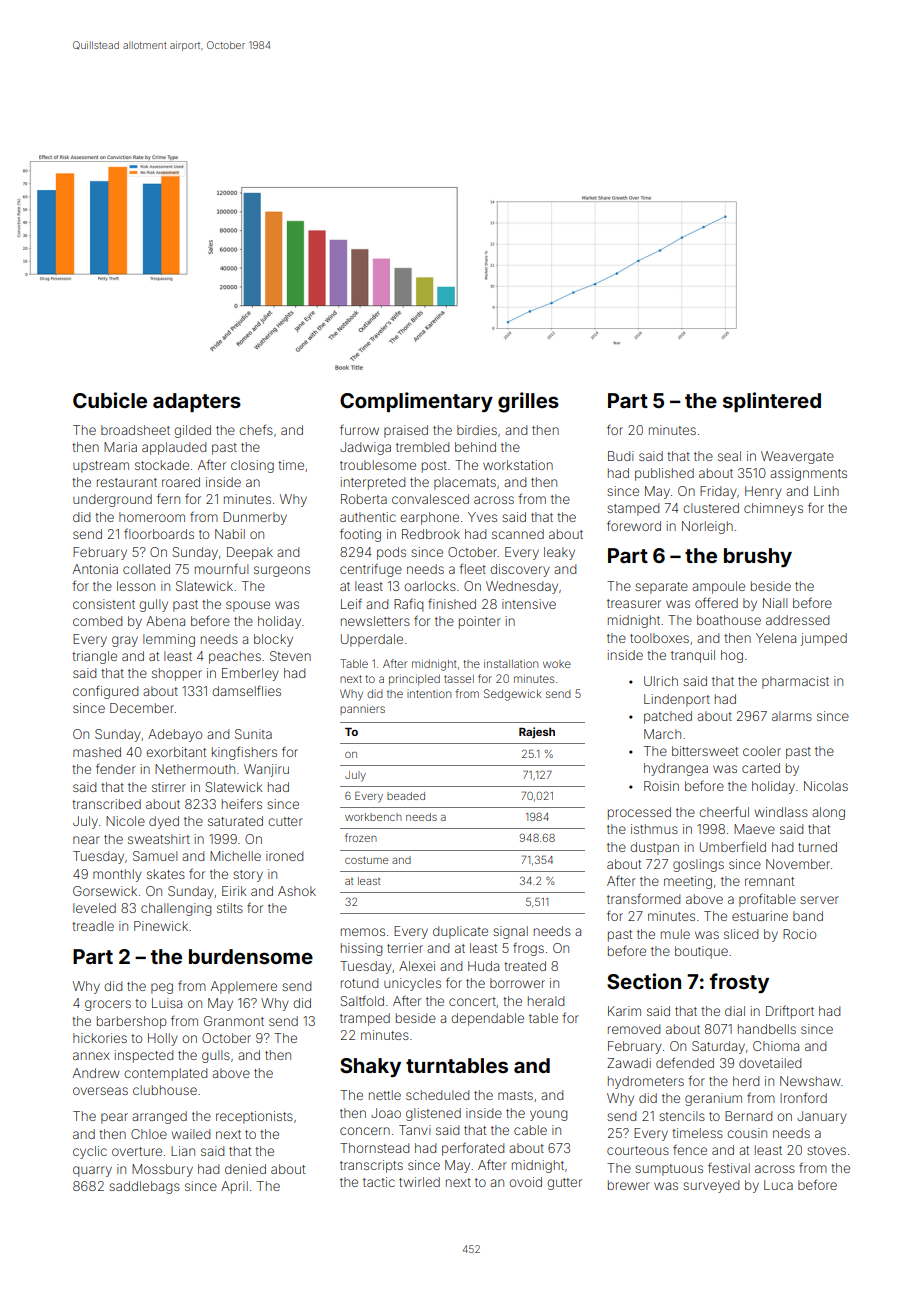 The image size is (924, 1308). I want to click on Pinewick, so click(161, 926).
